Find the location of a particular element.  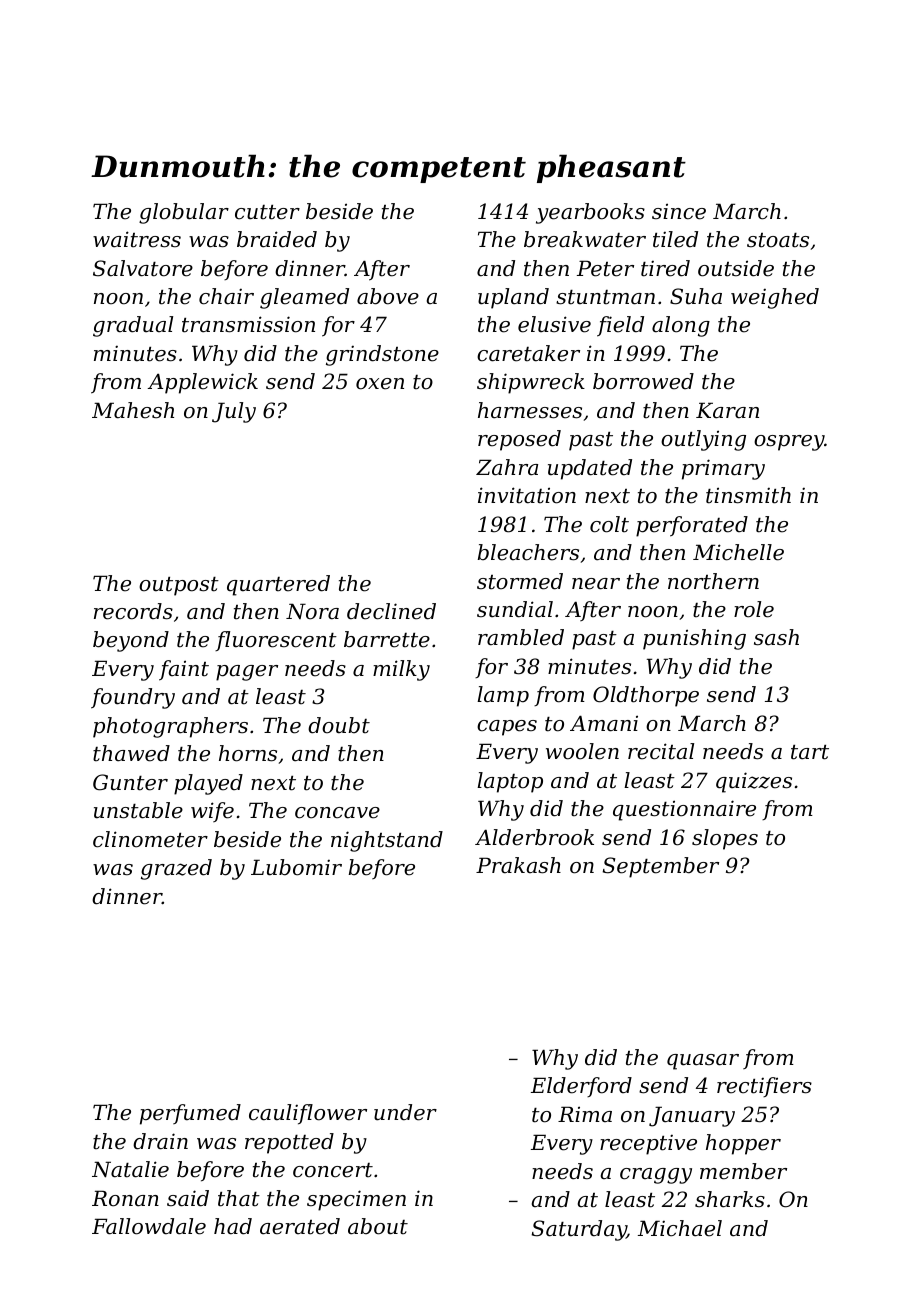

clinometer is located at coordinates (150, 839).
